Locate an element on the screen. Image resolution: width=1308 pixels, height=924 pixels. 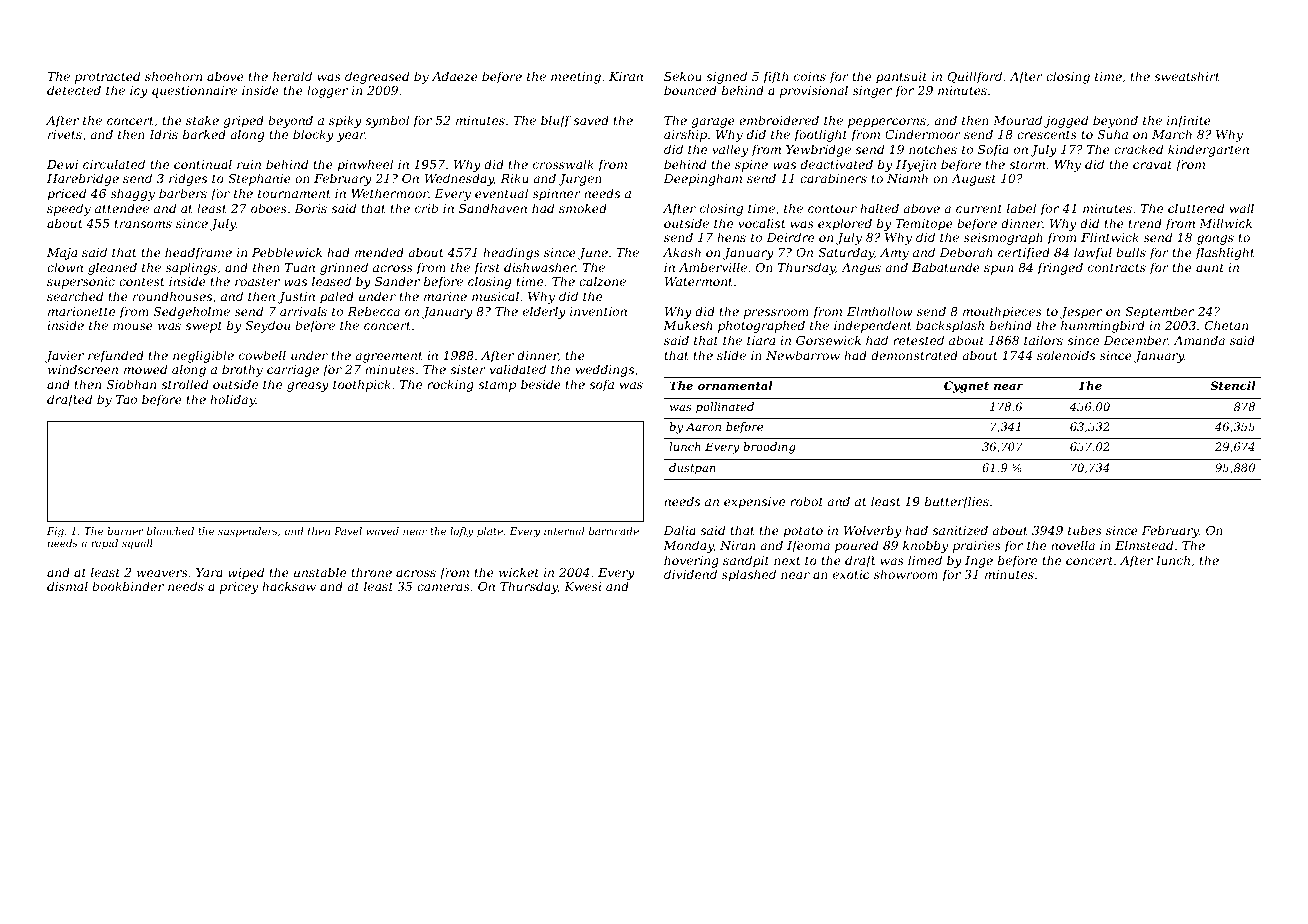
flashlight is located at coordinates (1225, 253).
